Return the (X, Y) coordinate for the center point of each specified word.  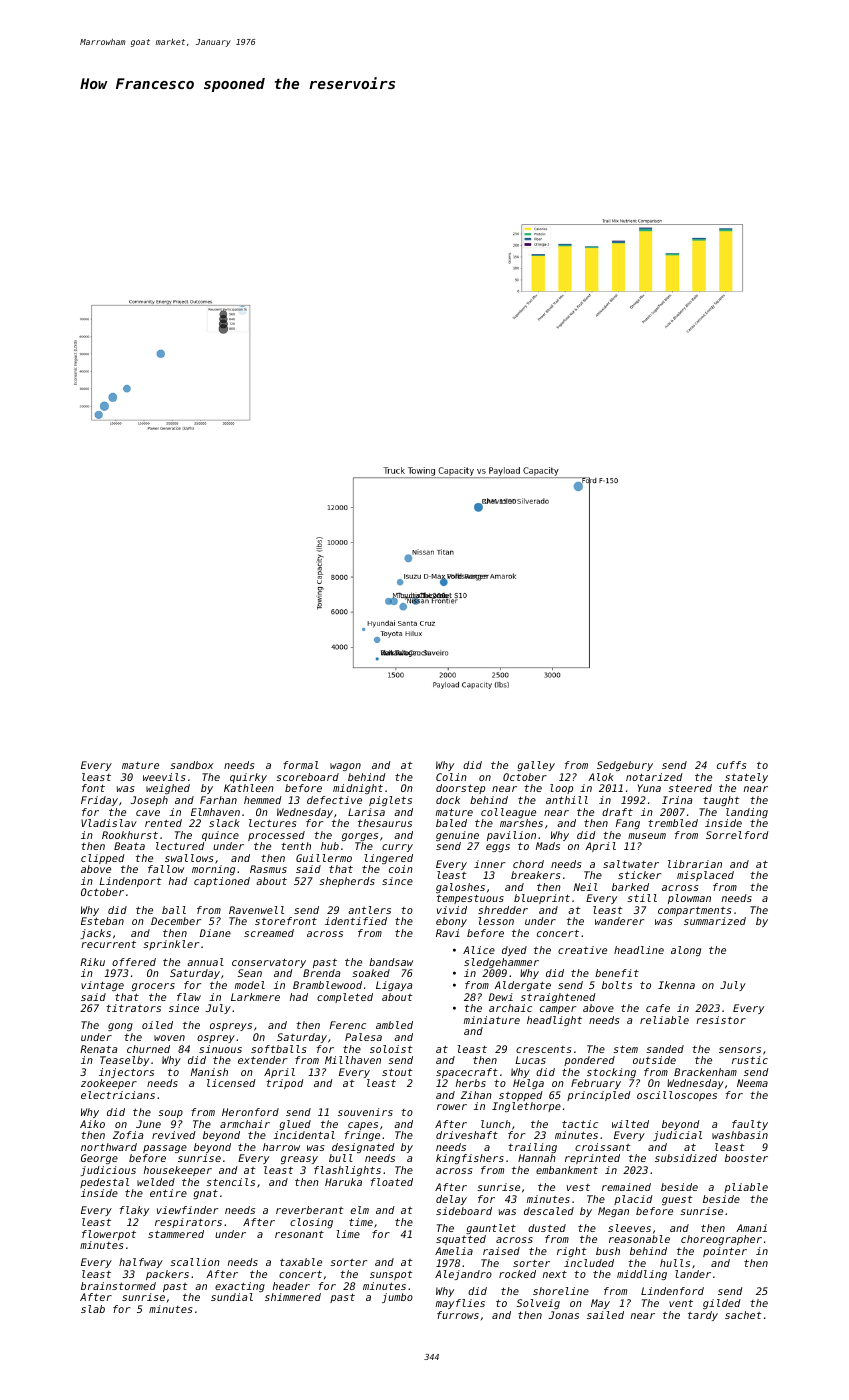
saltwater (631, 864)
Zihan (476, 1095)
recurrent (108, 944)
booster (746, 1158)
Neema (752, 1083)
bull (341, 1158)
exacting (240, 1287)
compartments (694, 911)
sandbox (191, 765)
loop (561, 789)
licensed (231, 1083)
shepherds (347, 882)
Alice (479, 950)
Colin (451, 777)
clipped (103, 859)
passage (165, 1149)
